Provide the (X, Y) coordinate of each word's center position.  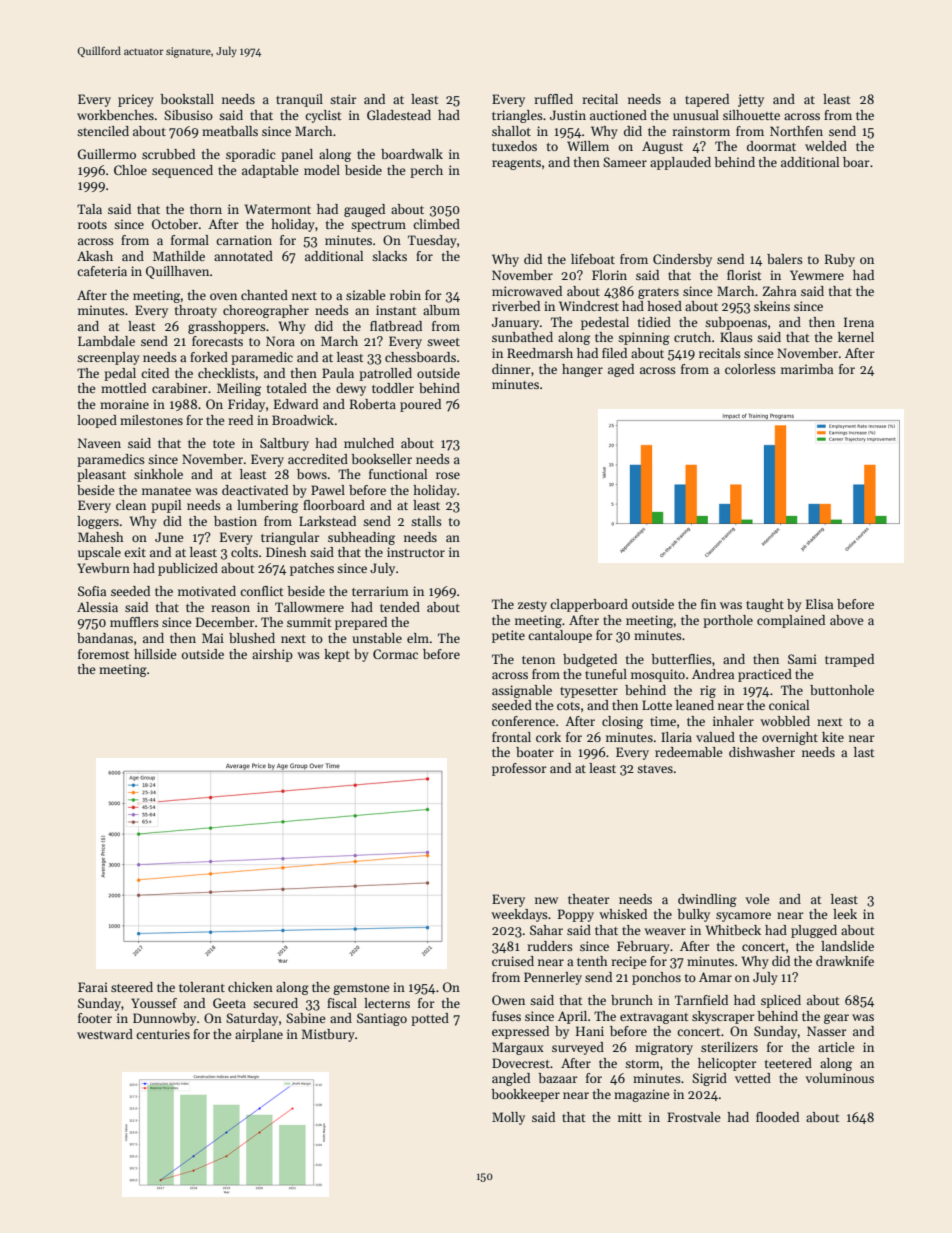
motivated (207, 591)
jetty (751, 100)
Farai (93, 987)
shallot (511, 131)
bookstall (187, 99)
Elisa (819, 604)
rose (448, 475)
